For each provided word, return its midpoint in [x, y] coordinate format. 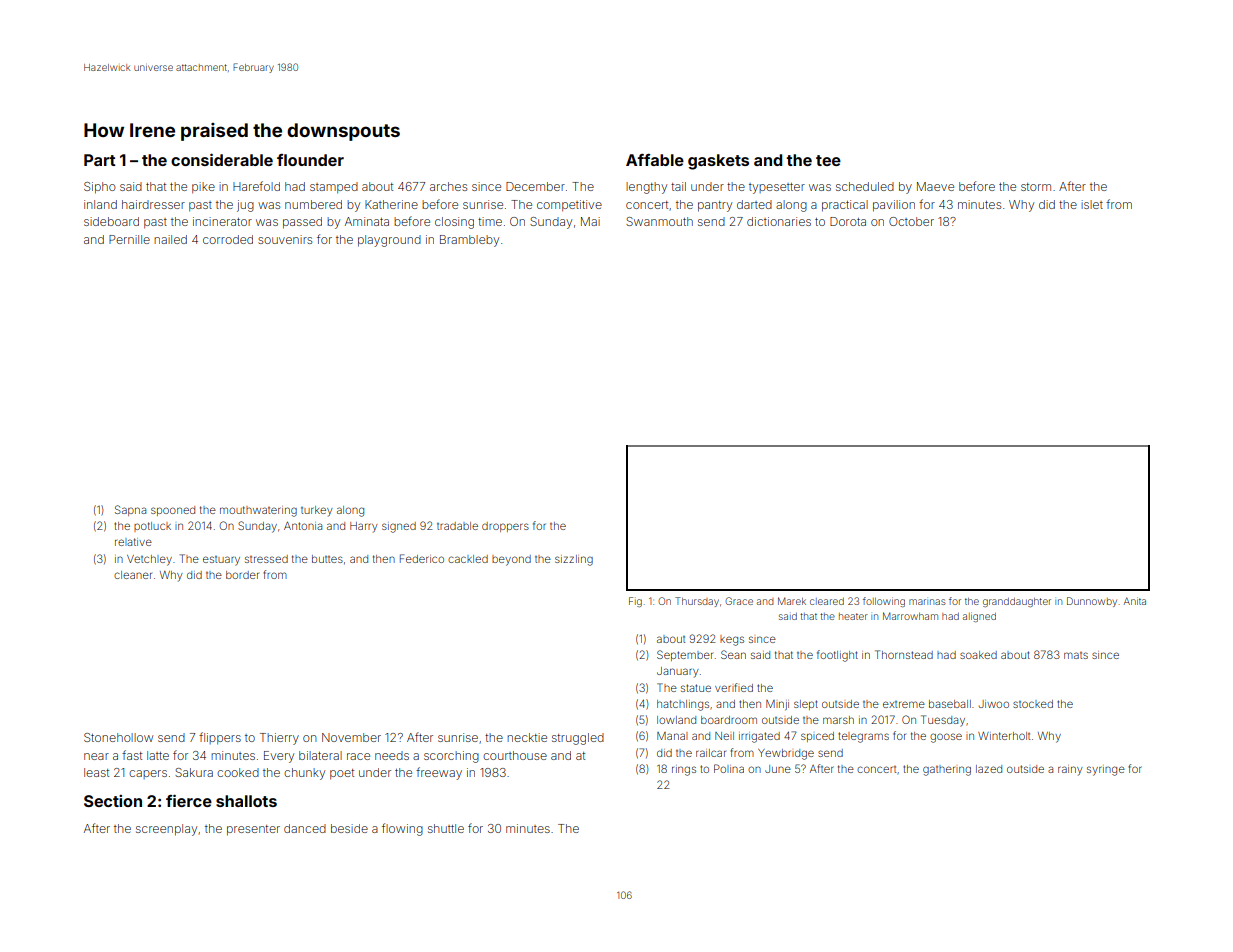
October [911, 221]
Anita [1135, 601]
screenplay [166, 830]
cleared [827, 601]
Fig [635, 602]
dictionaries [779, 221]
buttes [327, 559]
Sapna [130, 510]
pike [203, 188]
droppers [505, 527]
